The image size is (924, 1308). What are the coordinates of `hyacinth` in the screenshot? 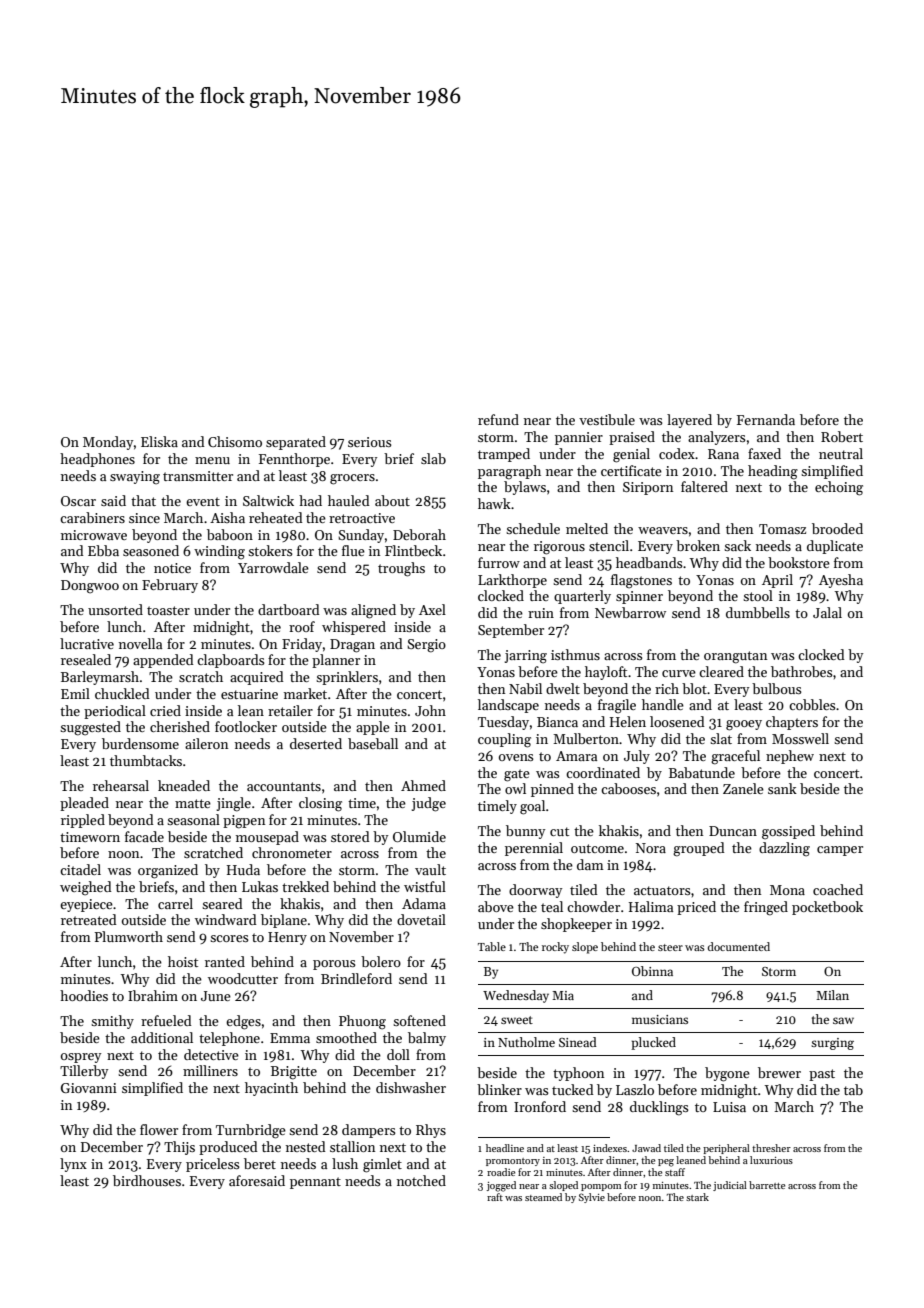 It's located at (271, 1089).
